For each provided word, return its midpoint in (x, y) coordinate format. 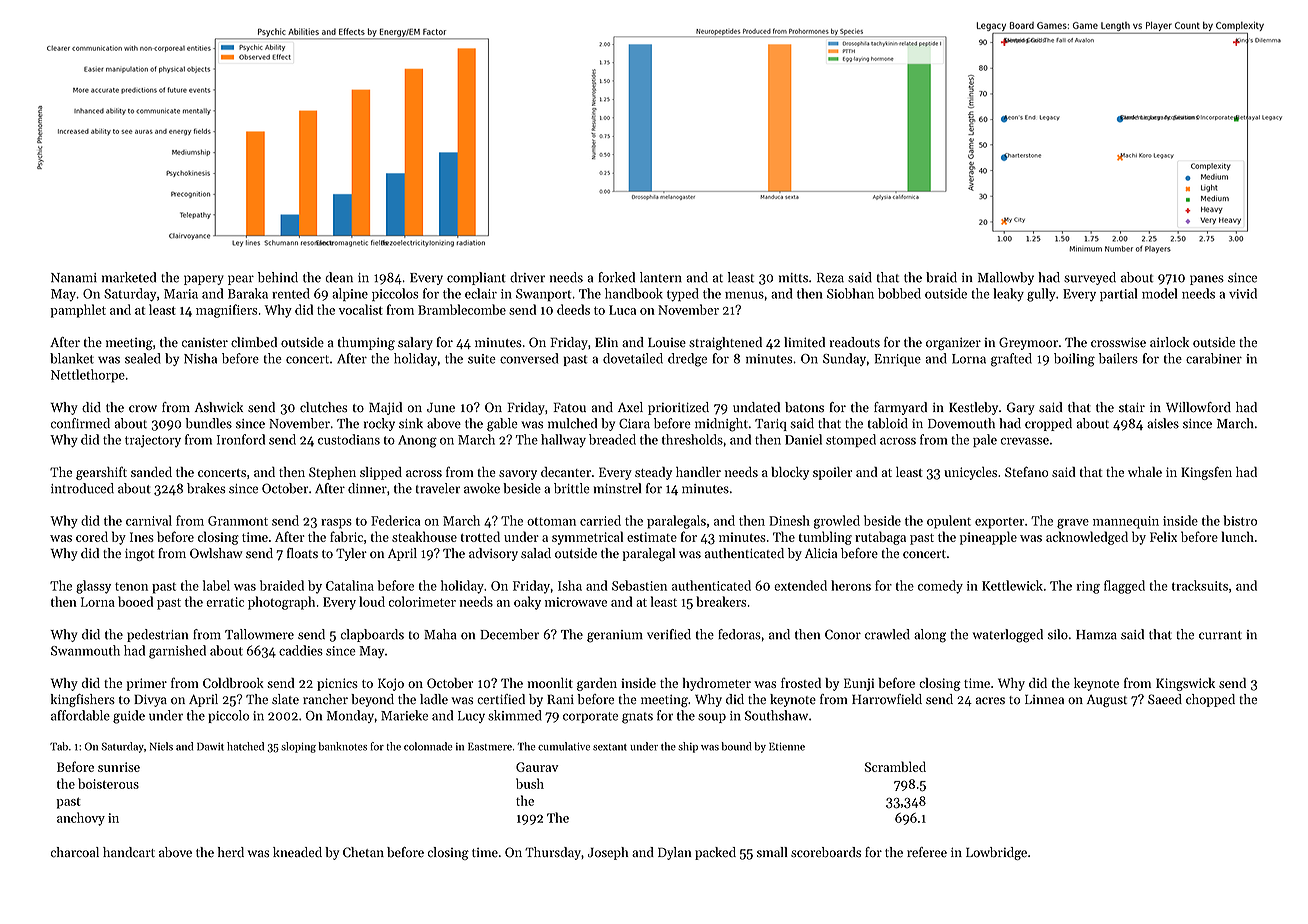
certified (501, 699)
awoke (482, 488)
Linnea (1044, 699)
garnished (177, 652)
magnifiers (226, 311)
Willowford (1198, 407)
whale (1145, 472)
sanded (151, 472)
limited (804, 342)
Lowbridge (996, 853)
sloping (298, 747)
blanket (72, 358)
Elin (606, 342)
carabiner (1214, 358)
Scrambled (895, 766)
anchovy (81, 819)
